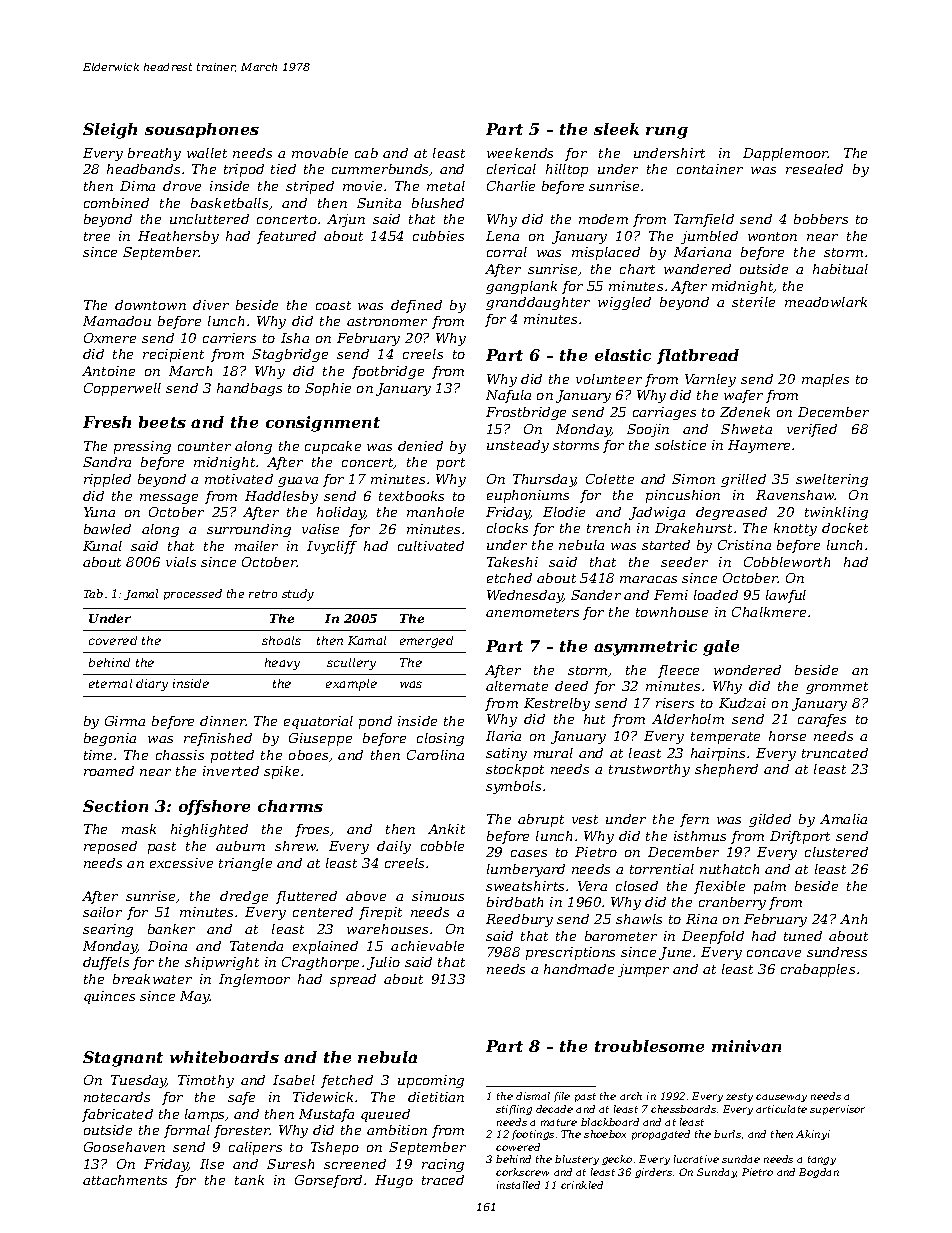  Describe the element at coordinates (125, 1180) in the screenshot. I see `attachments` at that location.
